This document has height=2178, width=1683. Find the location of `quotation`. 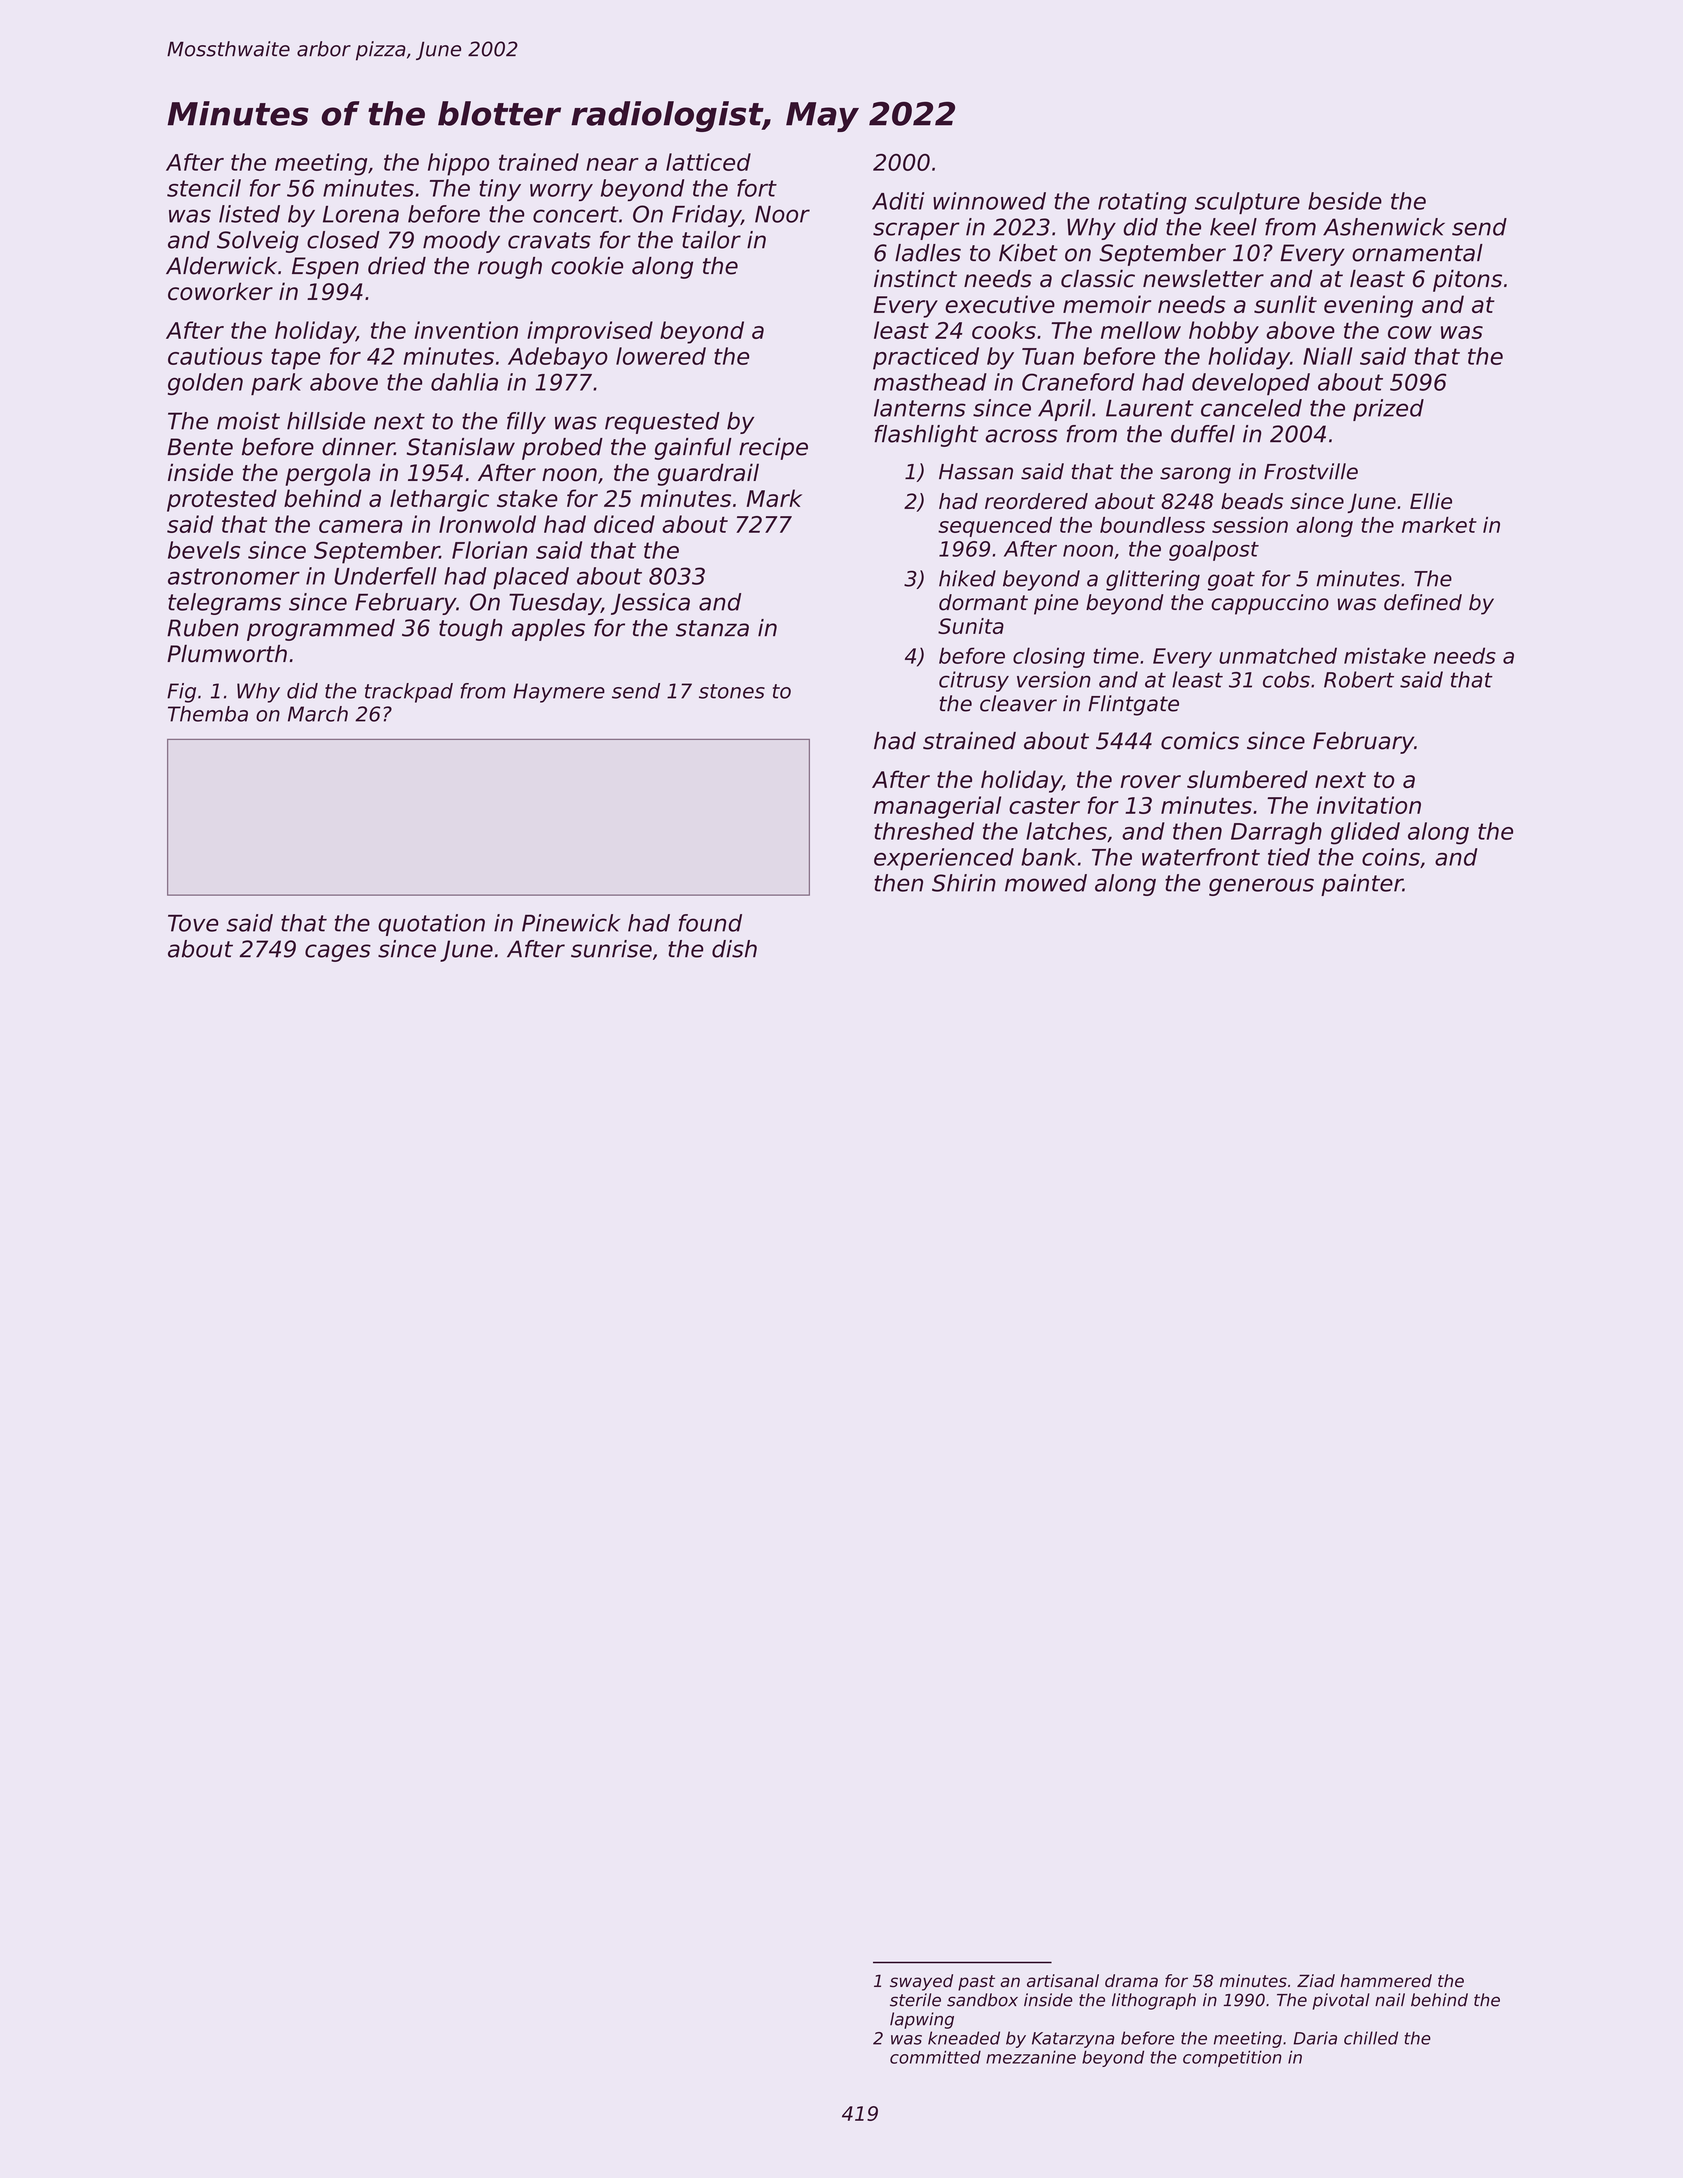

quotation is located at coordinates (431, 925).
